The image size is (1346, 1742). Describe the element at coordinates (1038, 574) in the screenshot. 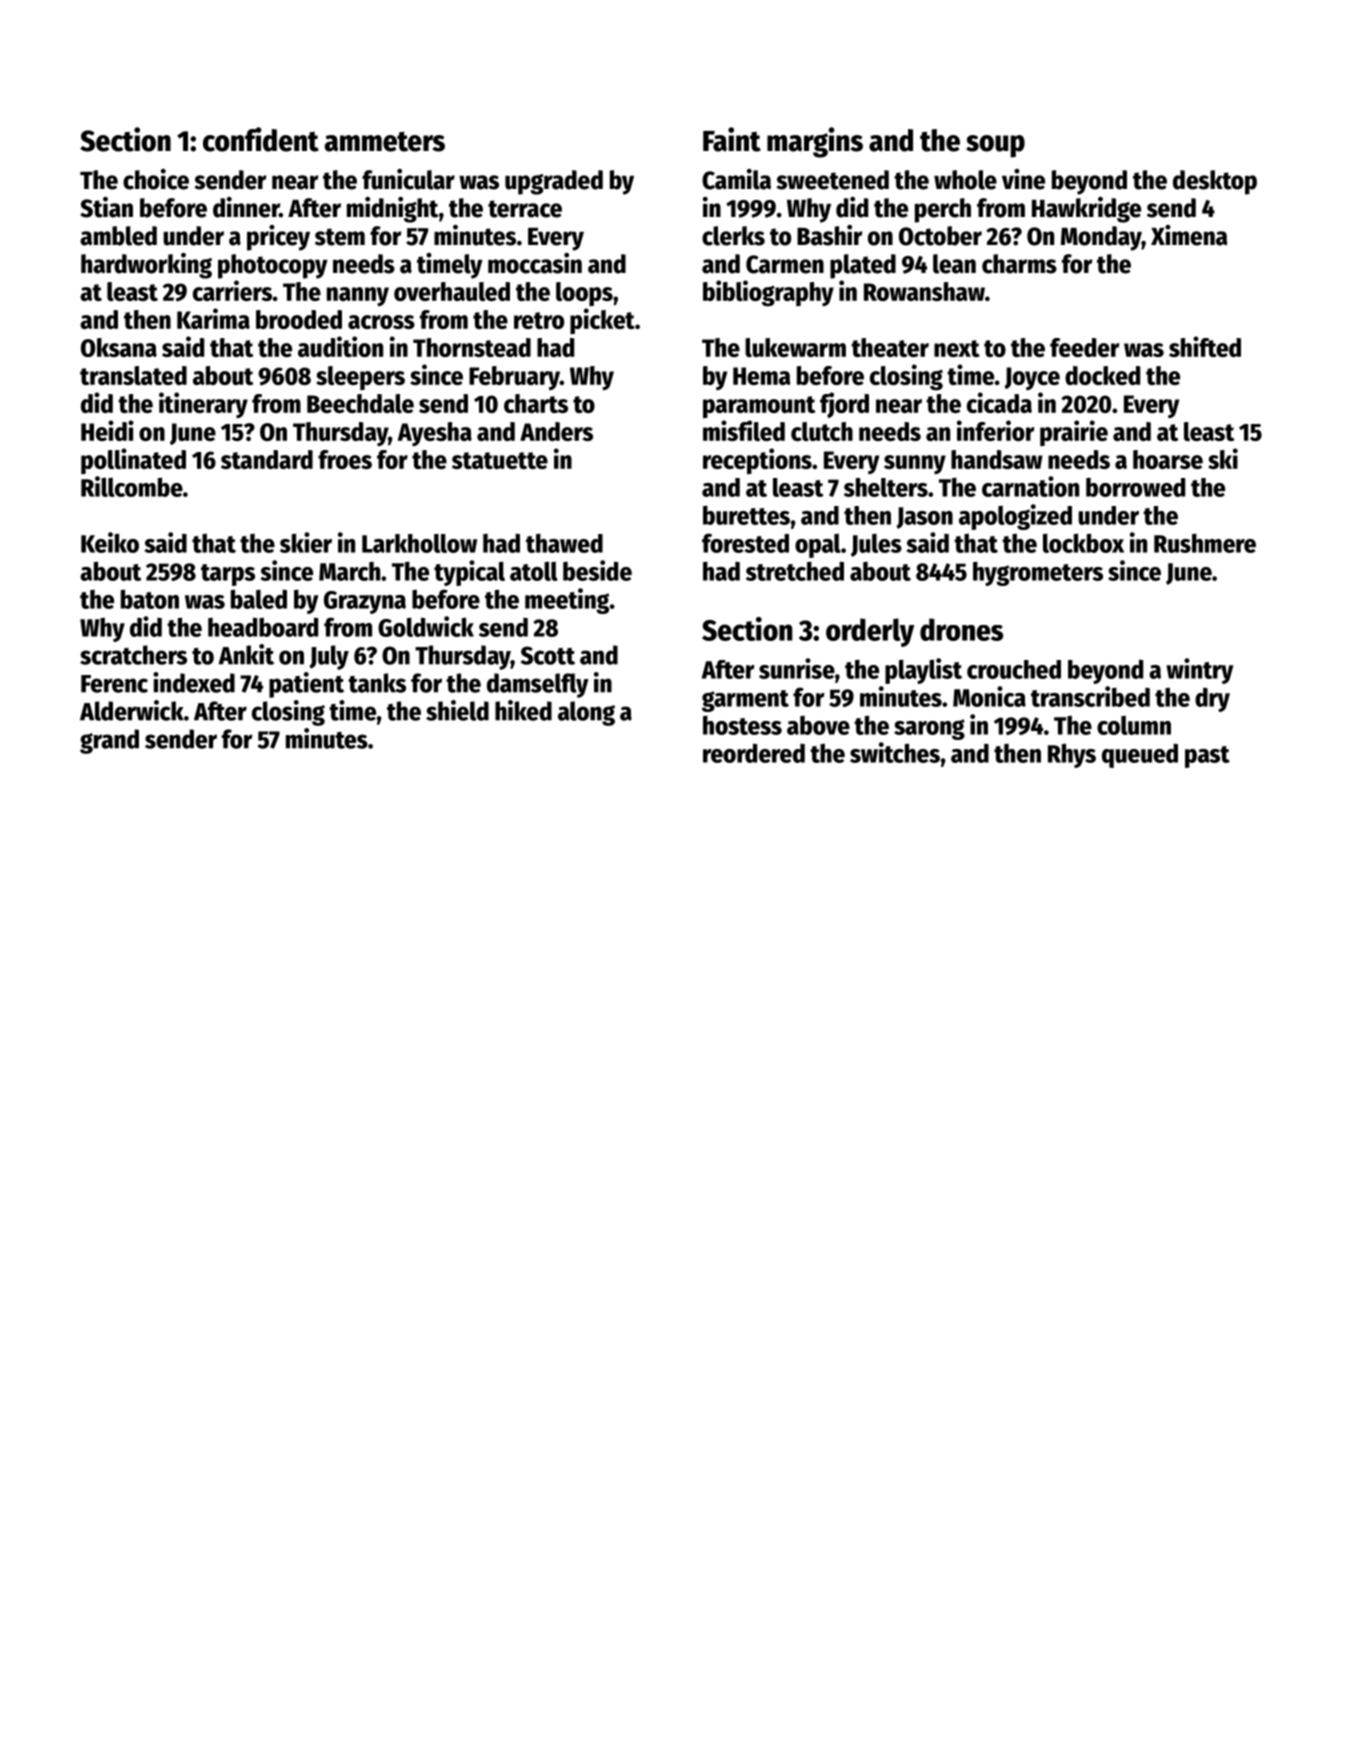

I see `hygrometers` at that location.
